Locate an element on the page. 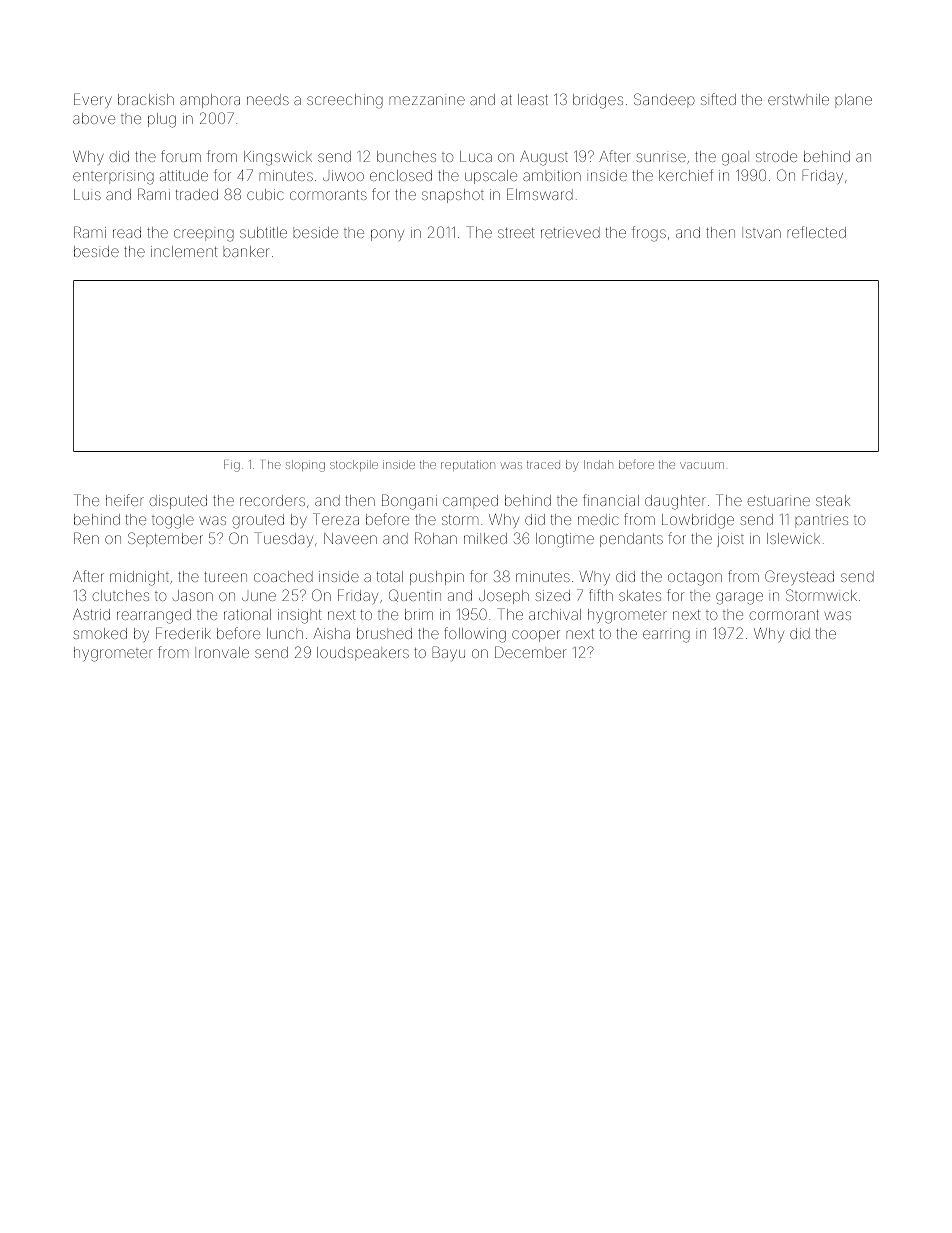 The image size is (952, 1233). inclement is located at coordinates (184, 251).
